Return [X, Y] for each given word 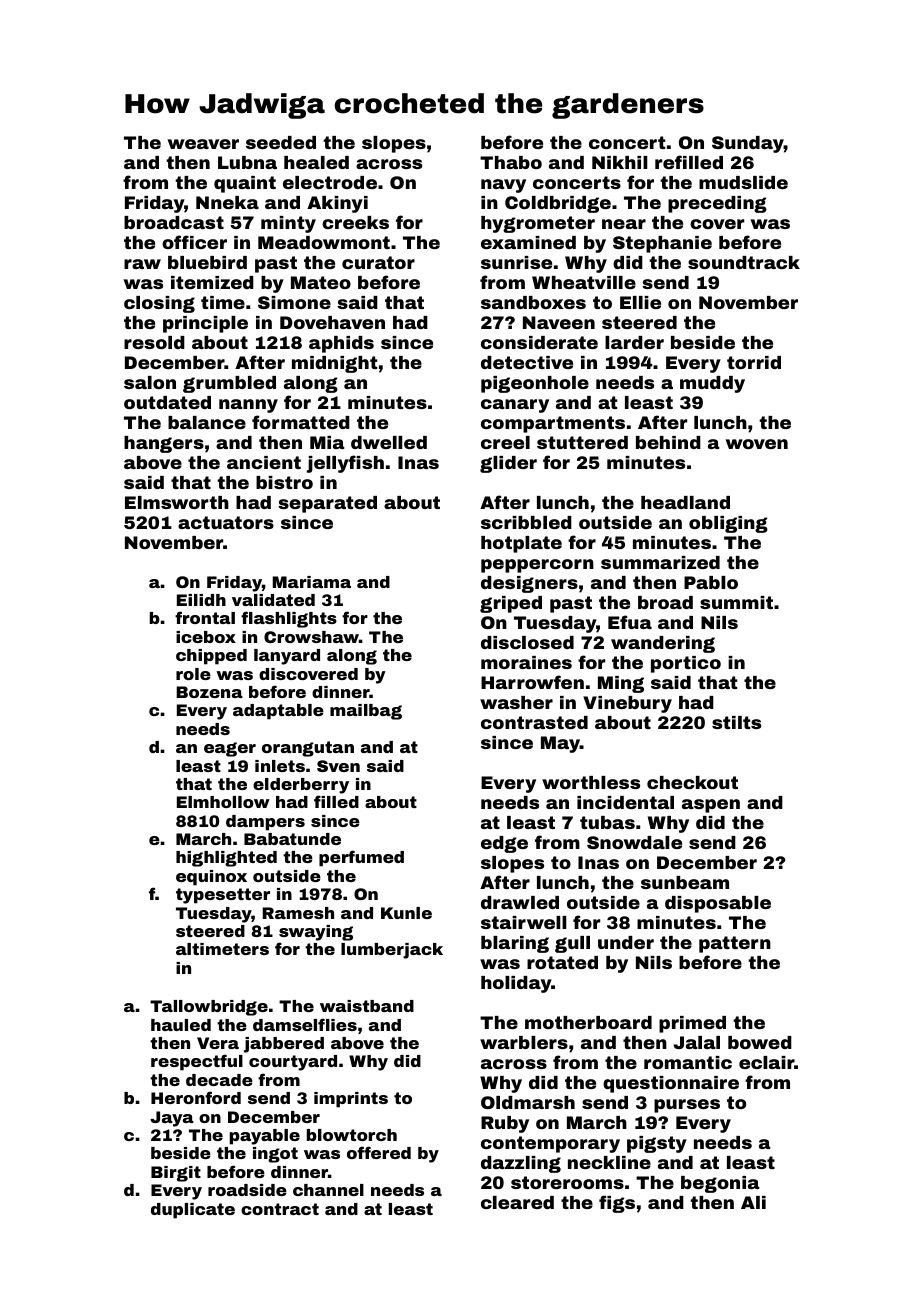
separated [327, 504]
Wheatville [584, 282]
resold [154, 342]
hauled [181, 1025]
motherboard [588, 1022]
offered [379, 1152]
